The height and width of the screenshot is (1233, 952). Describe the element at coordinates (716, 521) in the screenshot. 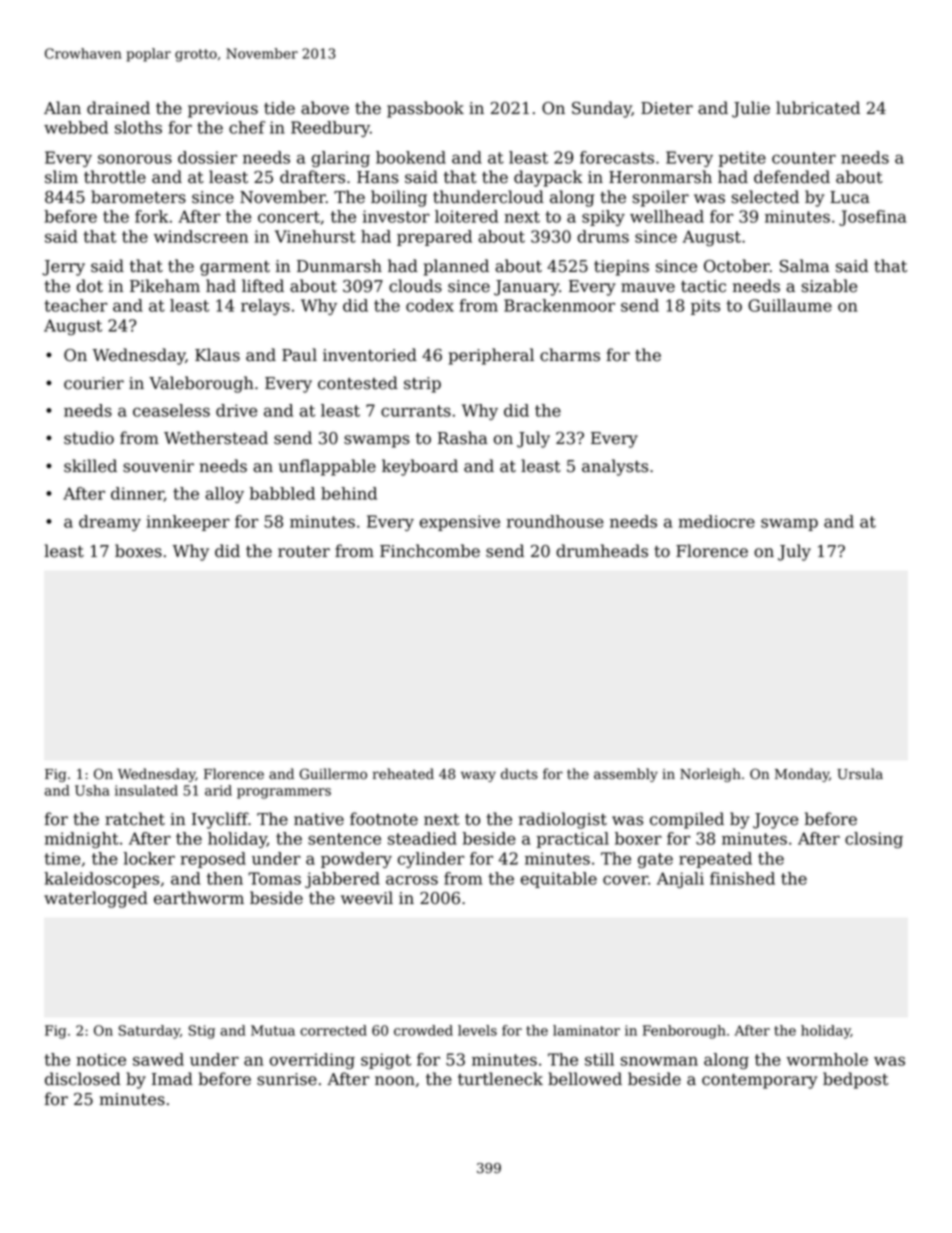

I see `mediocre` at that location.
